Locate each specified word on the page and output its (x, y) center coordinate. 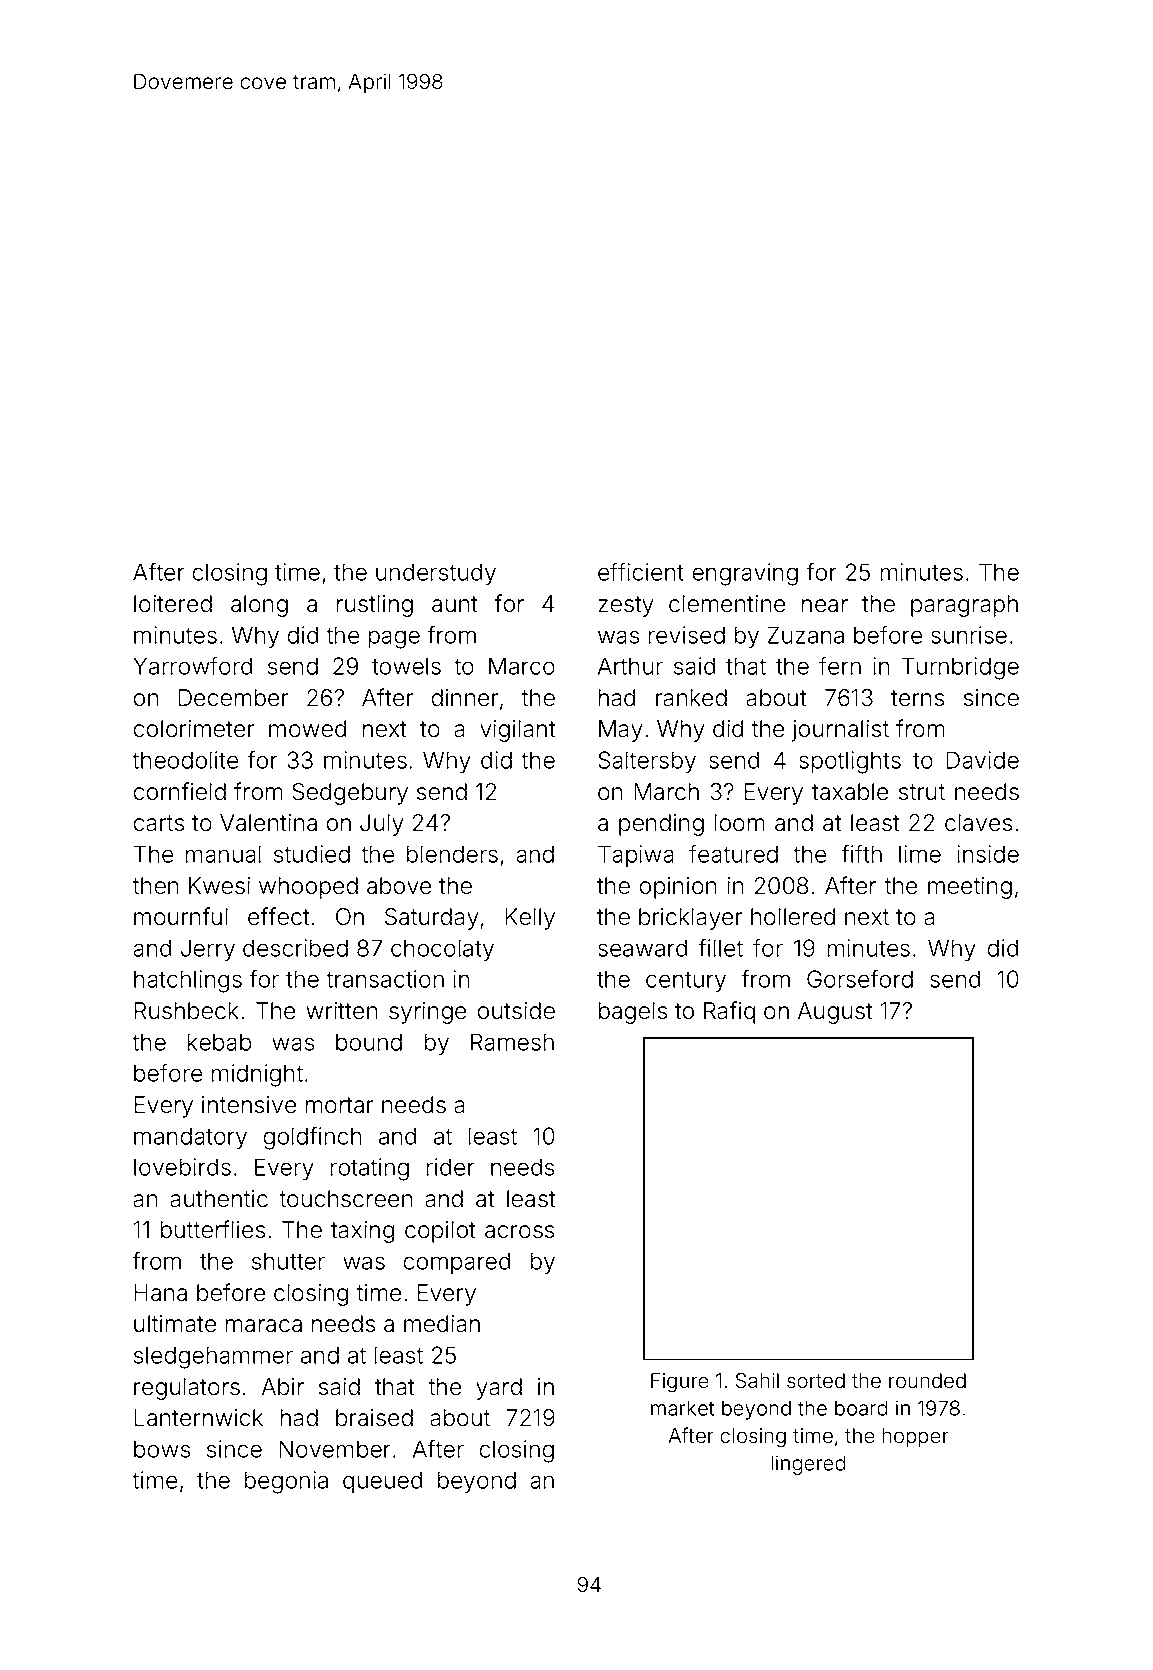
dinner (465, 698)
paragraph (964, 606)
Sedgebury (350, 794)
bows (162, 1449)
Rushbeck (186, 1011)
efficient (641, 572)
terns (917, 698)
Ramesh (512, 1042)
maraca (264, 1326)
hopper (915, 1437)
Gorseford (860, 979)
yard (499, 1389)
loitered (173, 604)
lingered (808, 1465)
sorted (816, 1381)
